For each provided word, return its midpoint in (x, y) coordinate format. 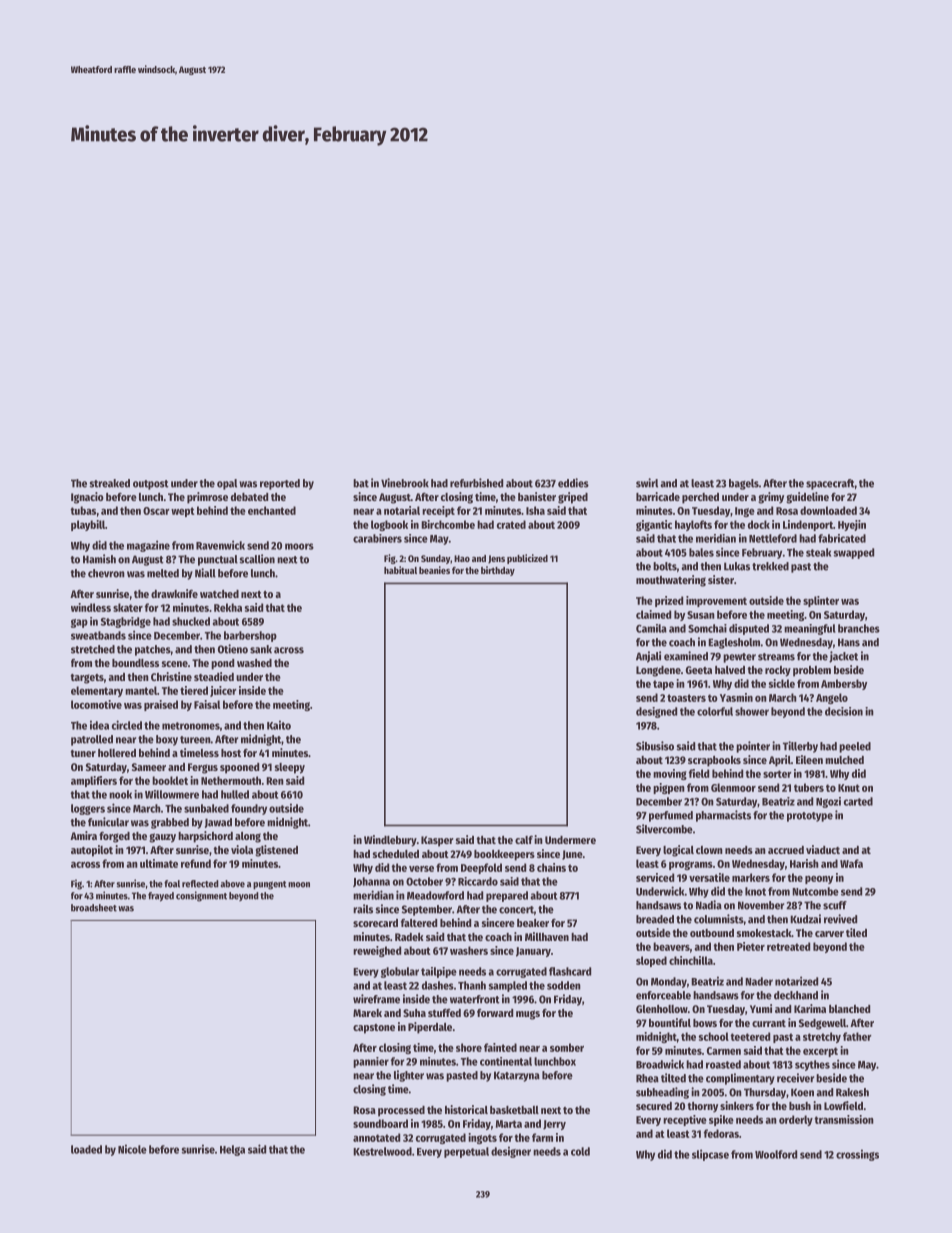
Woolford (776, 1154)
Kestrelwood (382, 1151)
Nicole (132, 1149)
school (714, 1036)
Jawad (218, 823)
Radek (409, 937)
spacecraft (830, 484)
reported (280, 484)
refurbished (476, 483)
